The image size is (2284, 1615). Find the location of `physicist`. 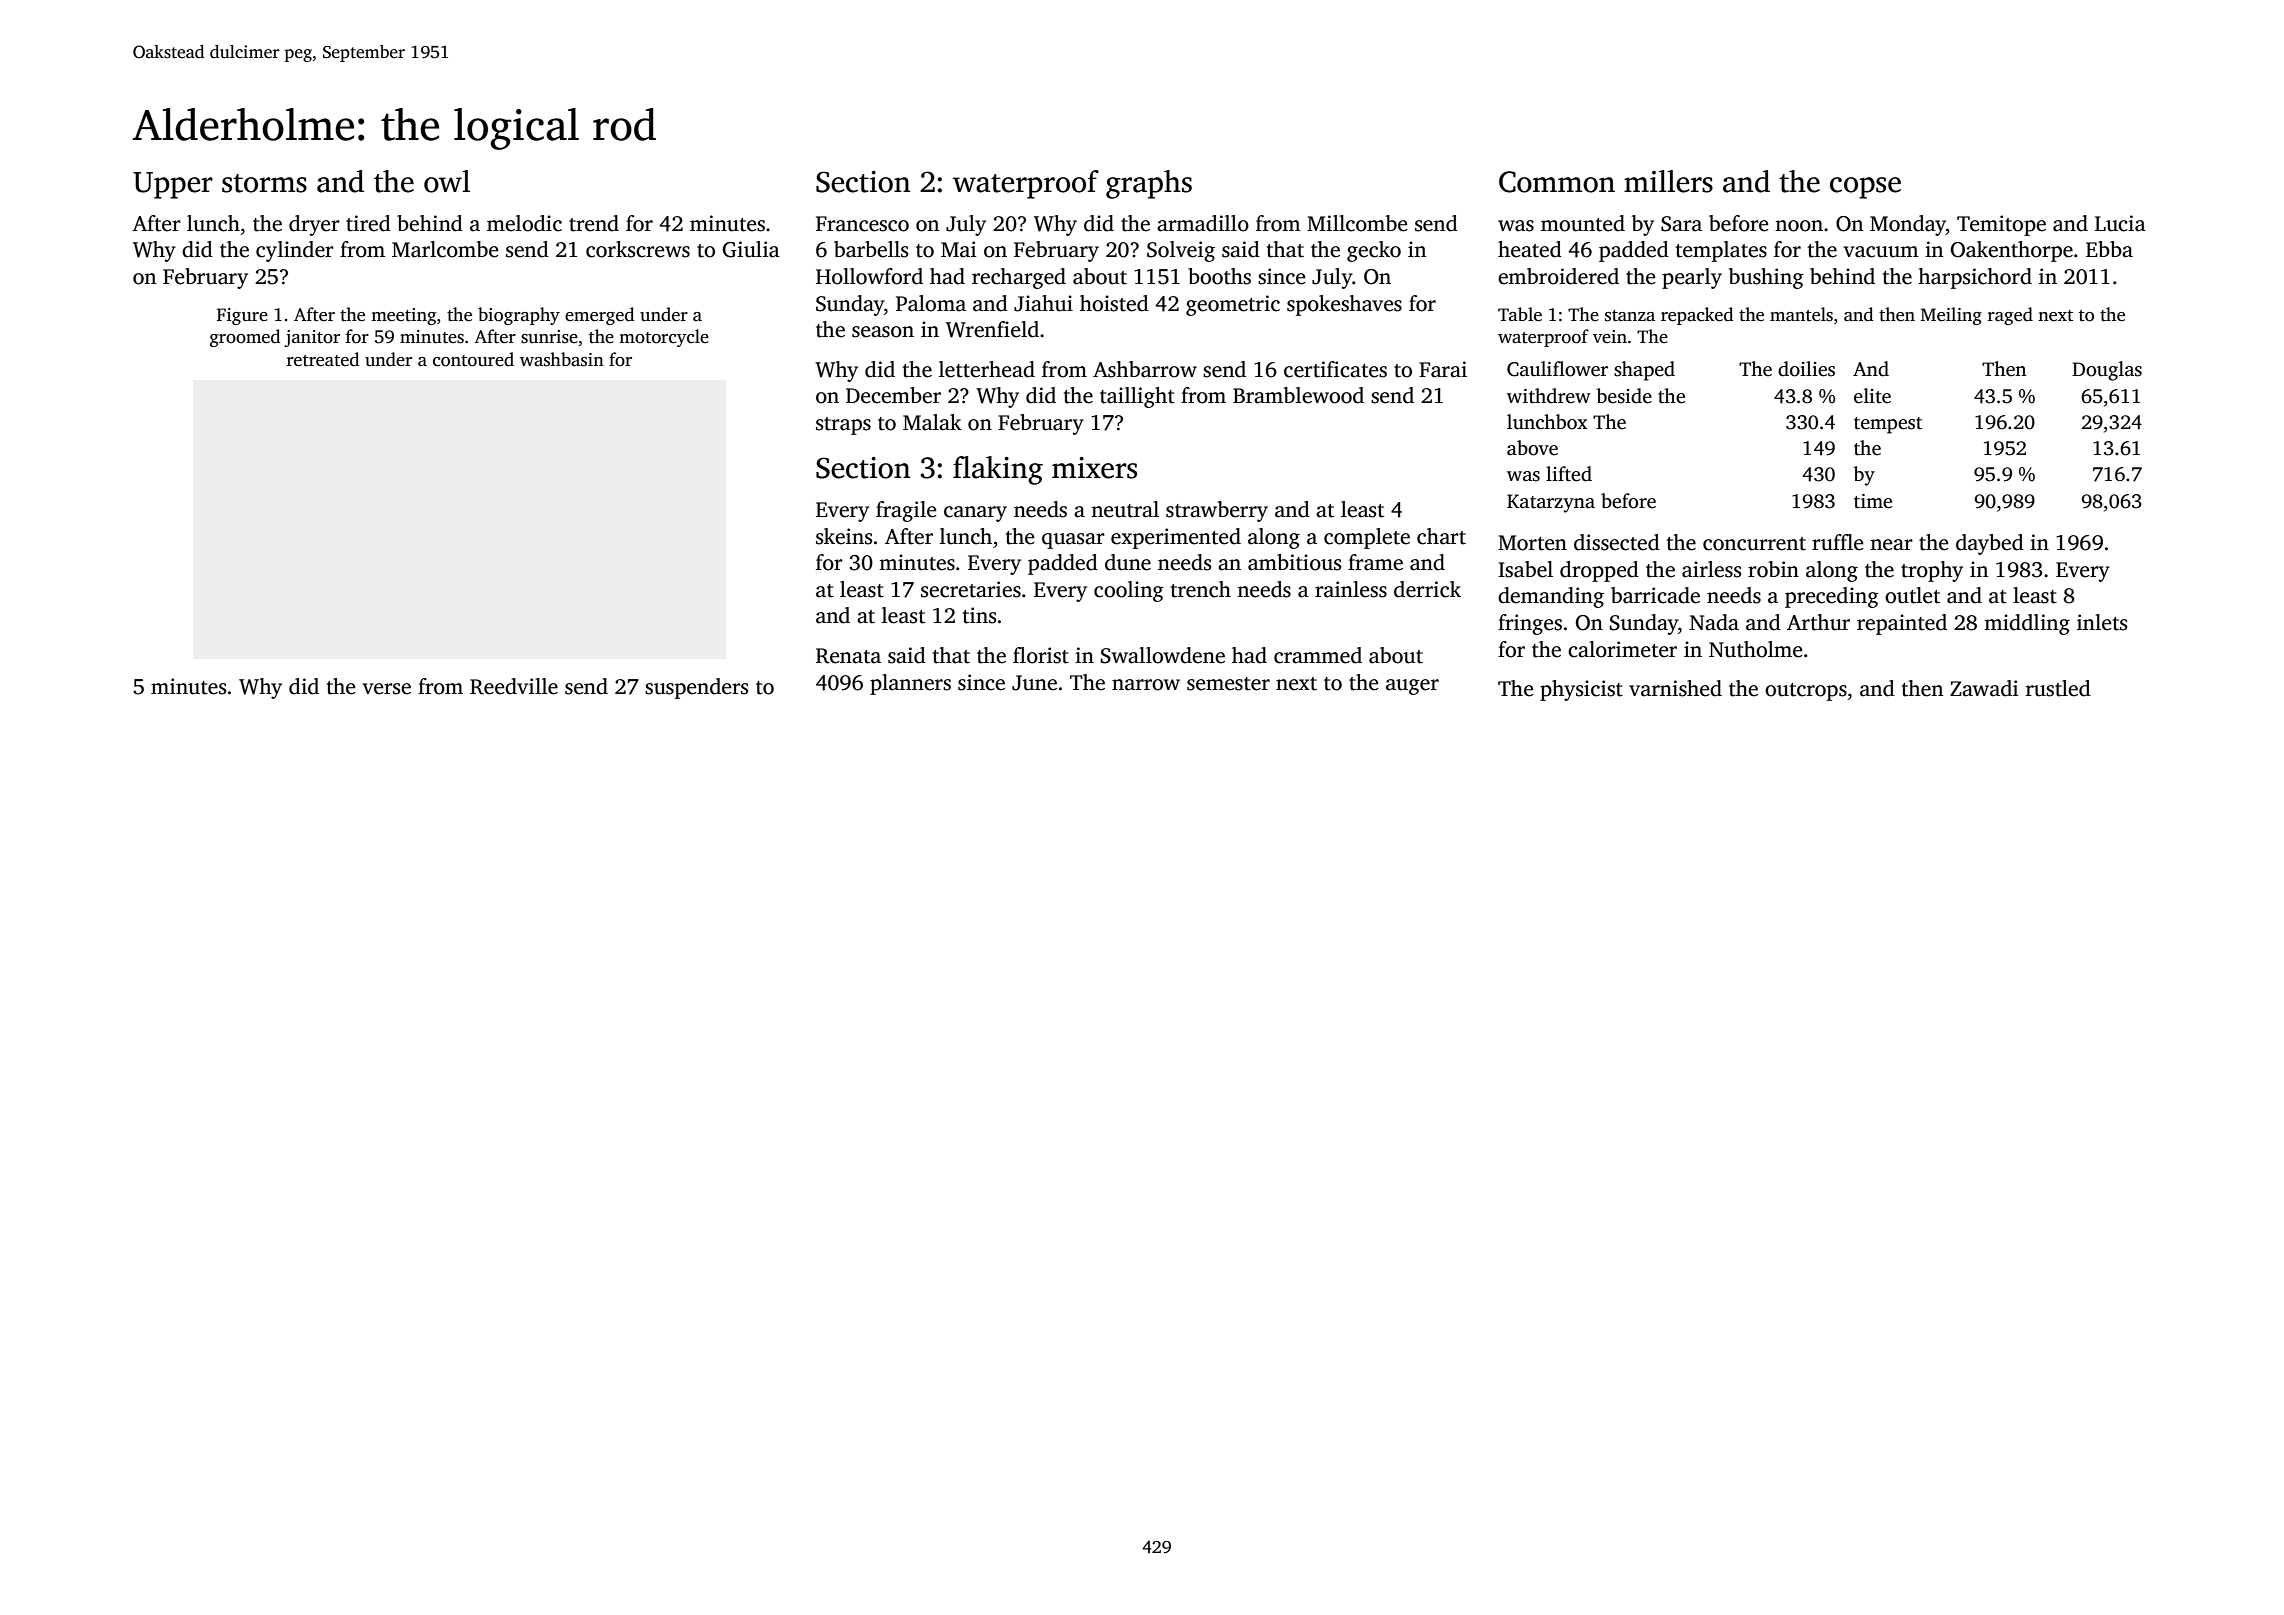

physicist is located at coordinates (1581, 690).
